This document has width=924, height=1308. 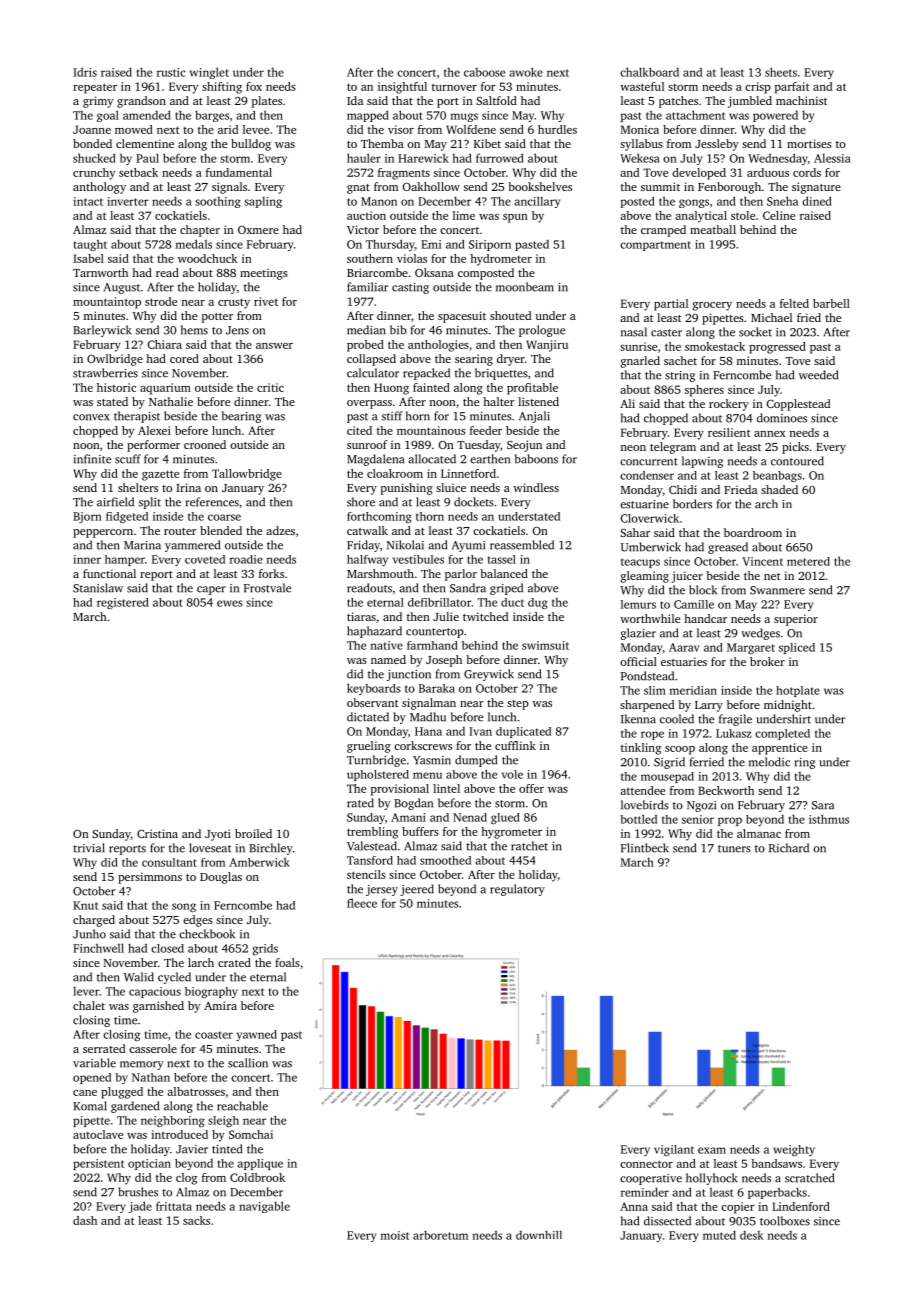 What do you see at coordinates (362, 903) in the document?
I see `fleece` at bounding box center [362, 903].
